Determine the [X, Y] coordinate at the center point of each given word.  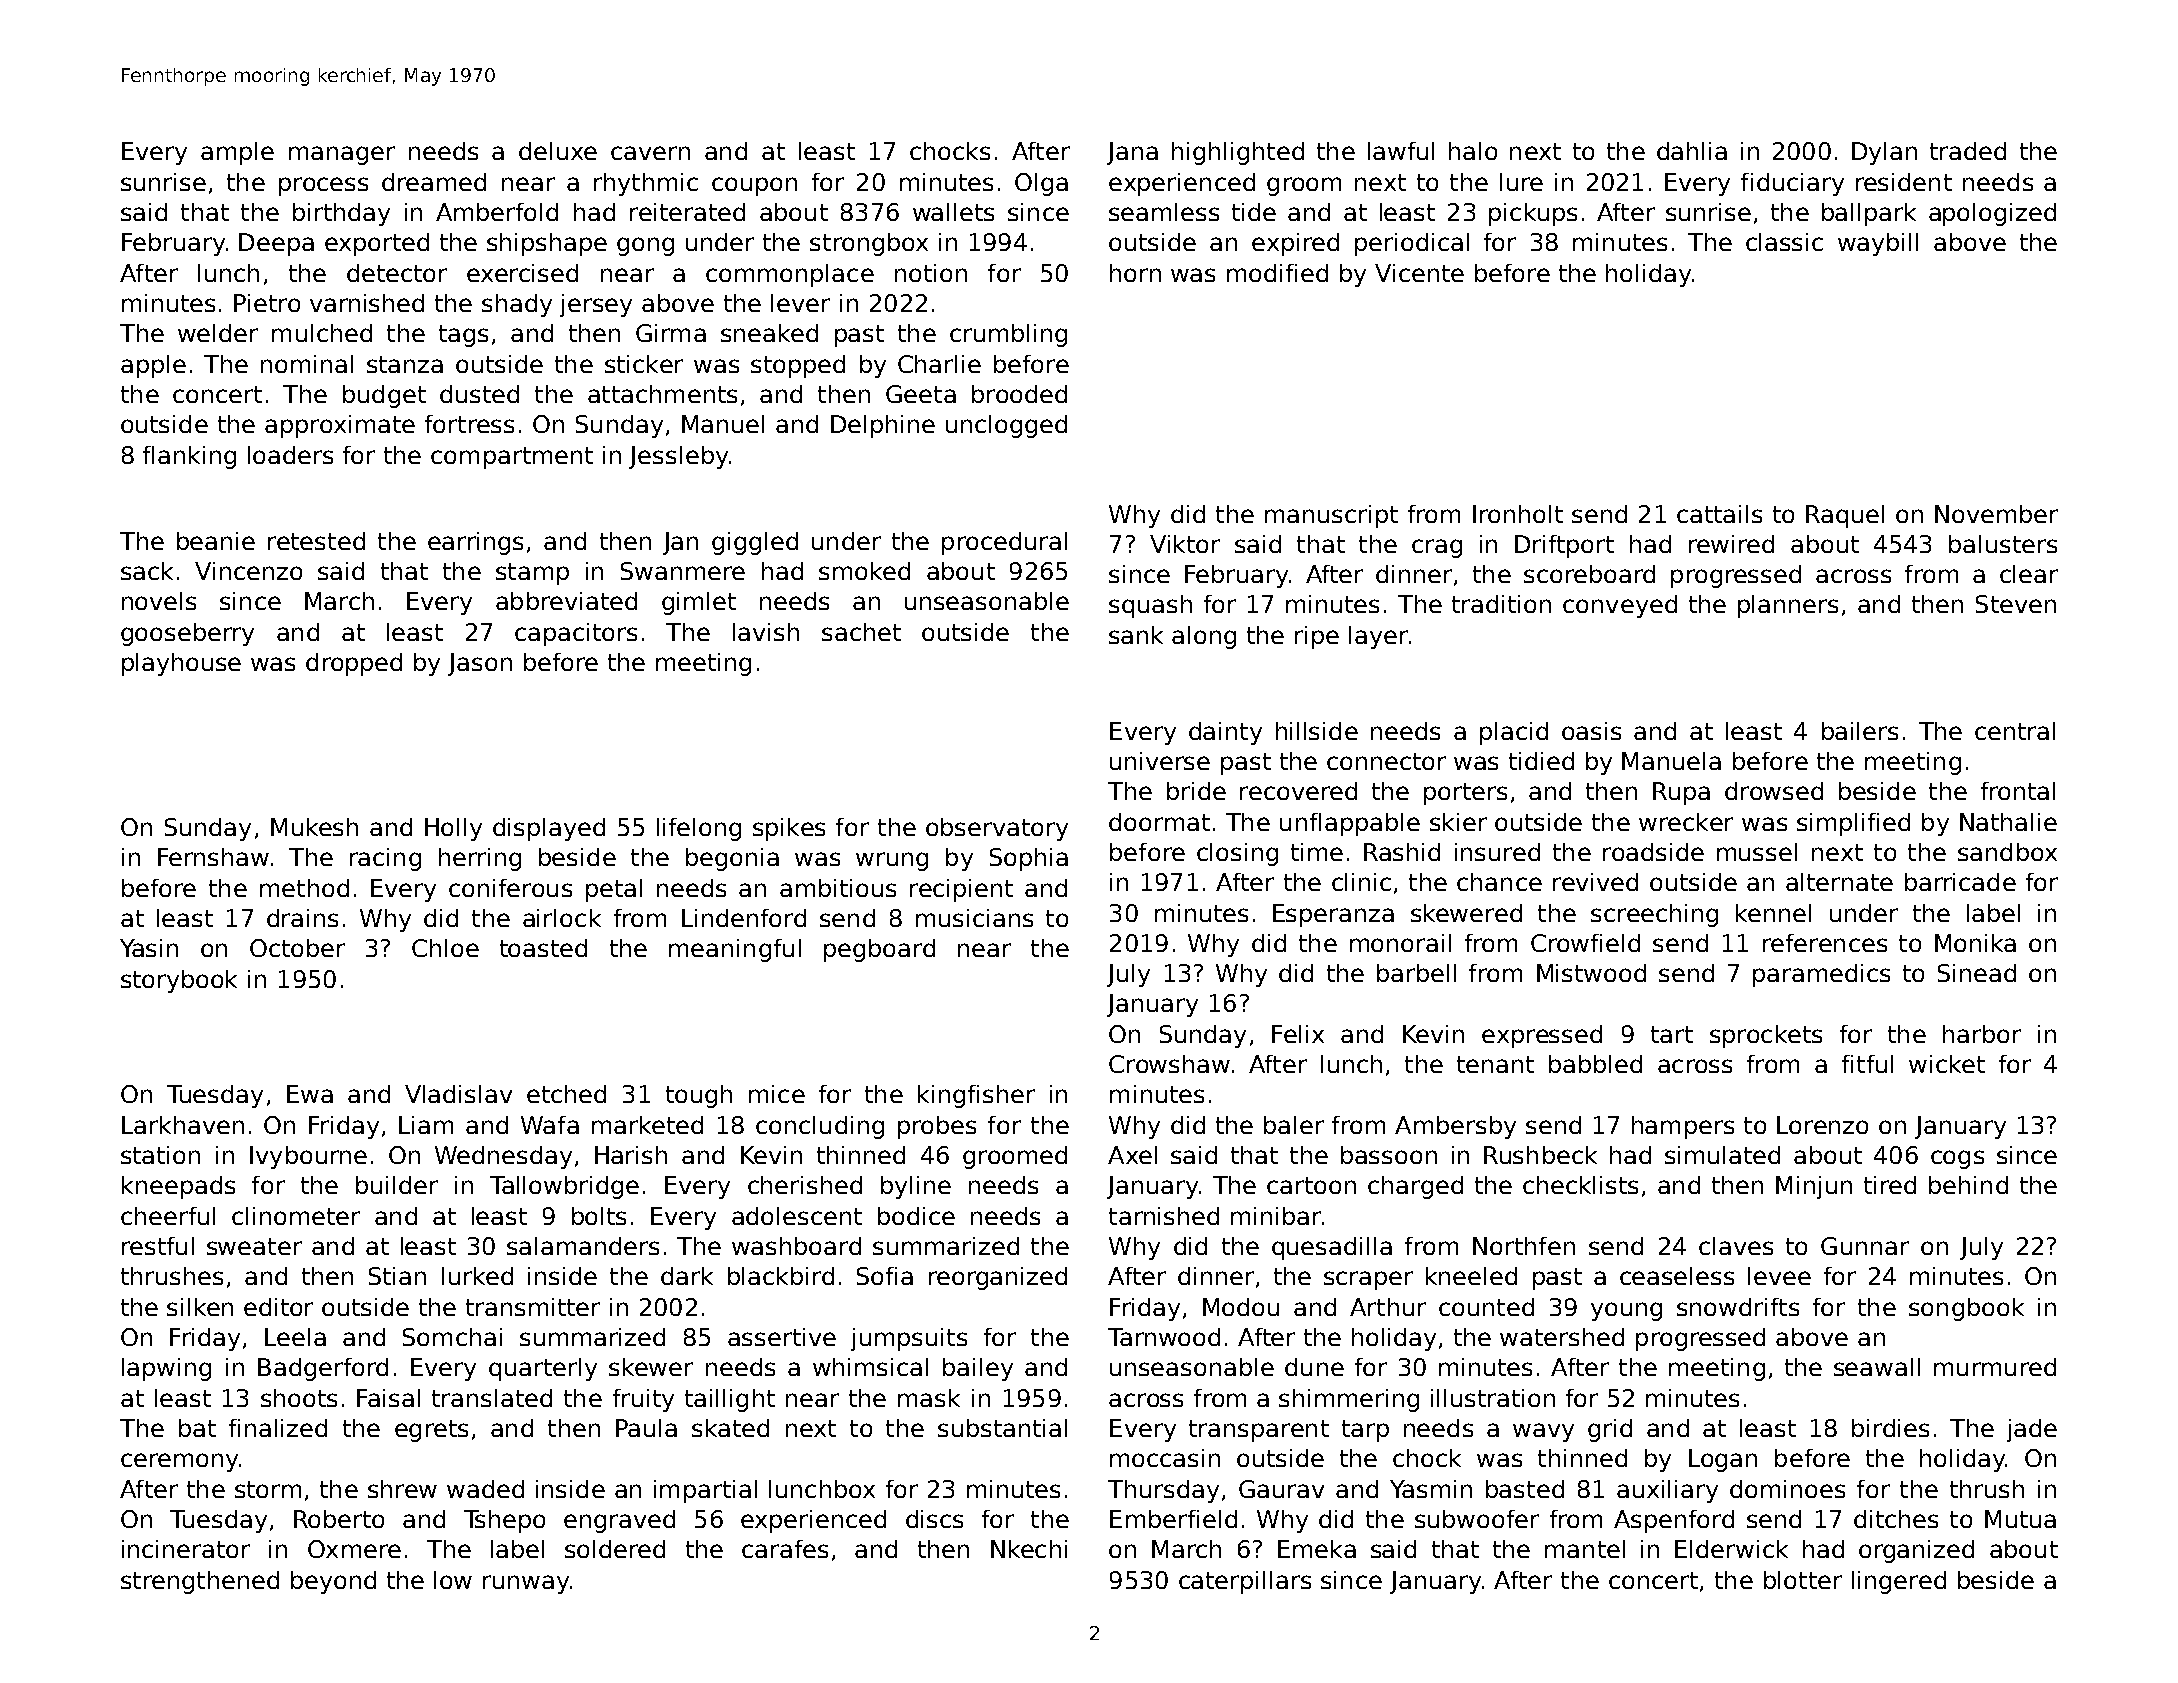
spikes [789, 829]
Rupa [1681, 793]
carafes [785, 1549]
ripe [1317, 637]
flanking [189, 457]
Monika [1975, 943]
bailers [1860, 731]
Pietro [267, 303]
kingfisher [976, 1096]
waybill [1878, 244]
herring [480, 859]
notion [931, 273]
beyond [333, 1582]
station [160, 1155]
